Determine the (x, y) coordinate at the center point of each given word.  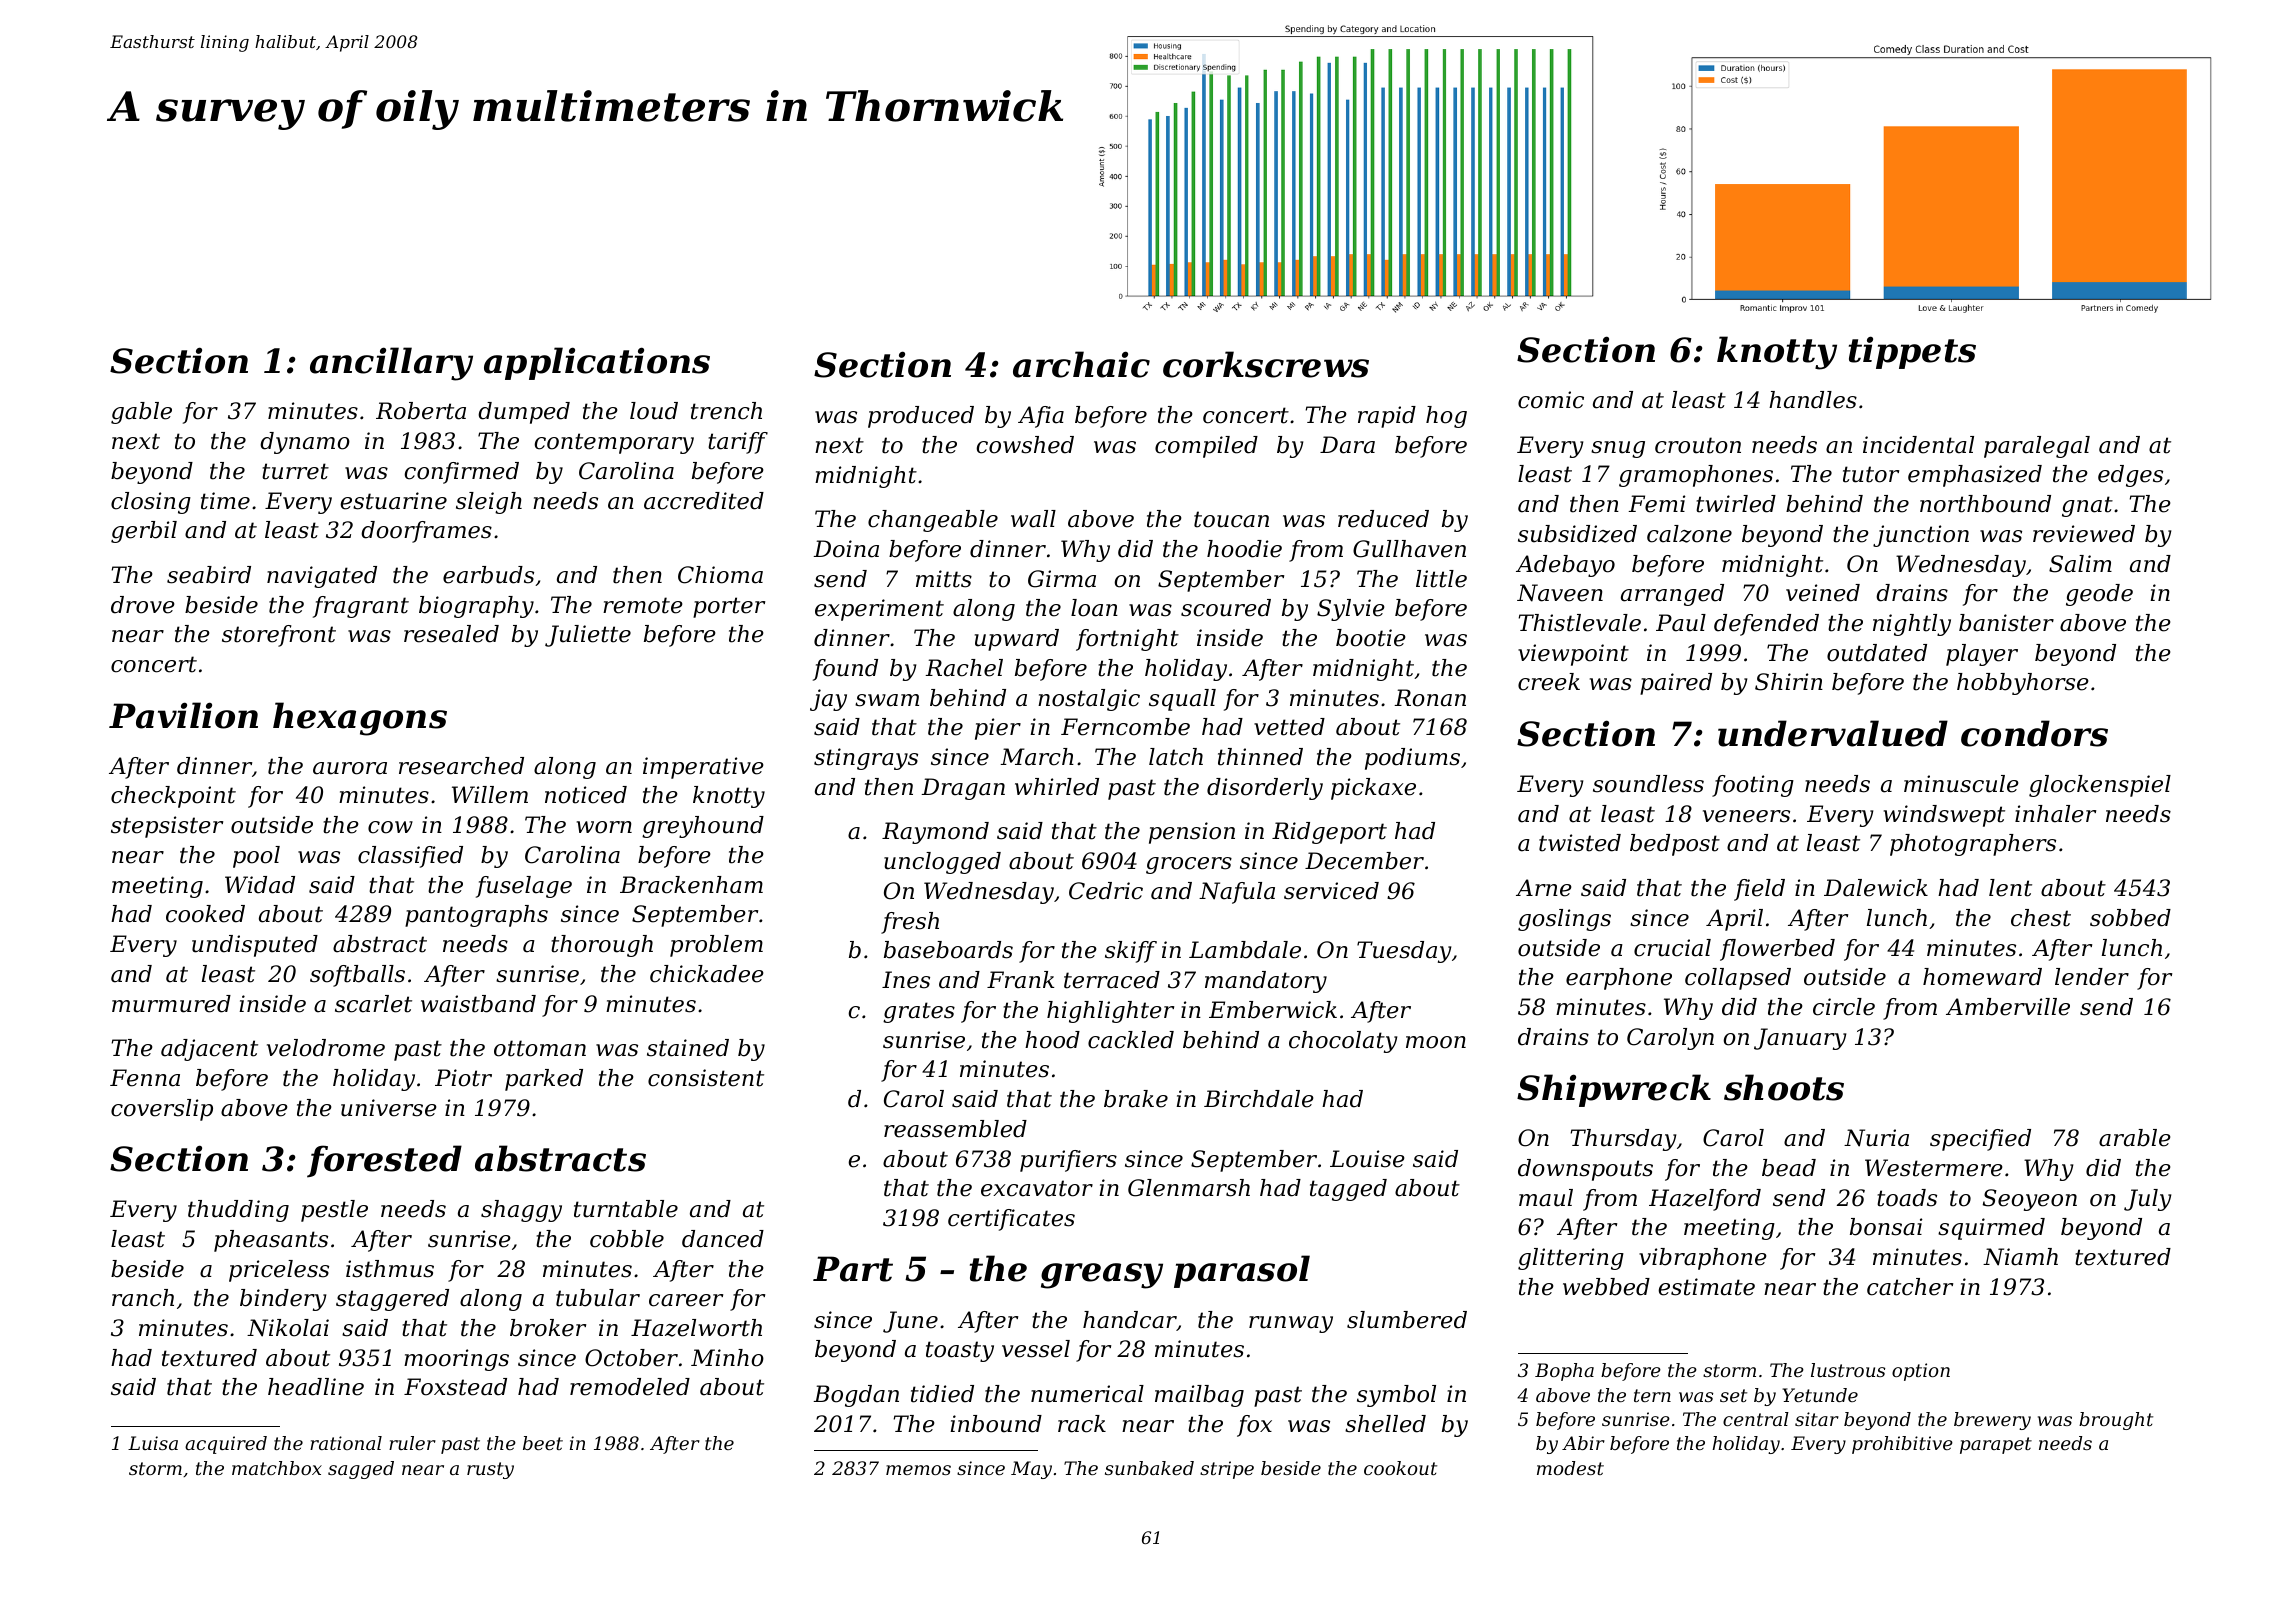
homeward (1982, 977)
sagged (361, 1470)
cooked (205, 914)
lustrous (1848, 1370)
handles (1813, 400)
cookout (1400, 1468)
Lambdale (1245, 950)
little (1441, 579)
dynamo (305, 443)
